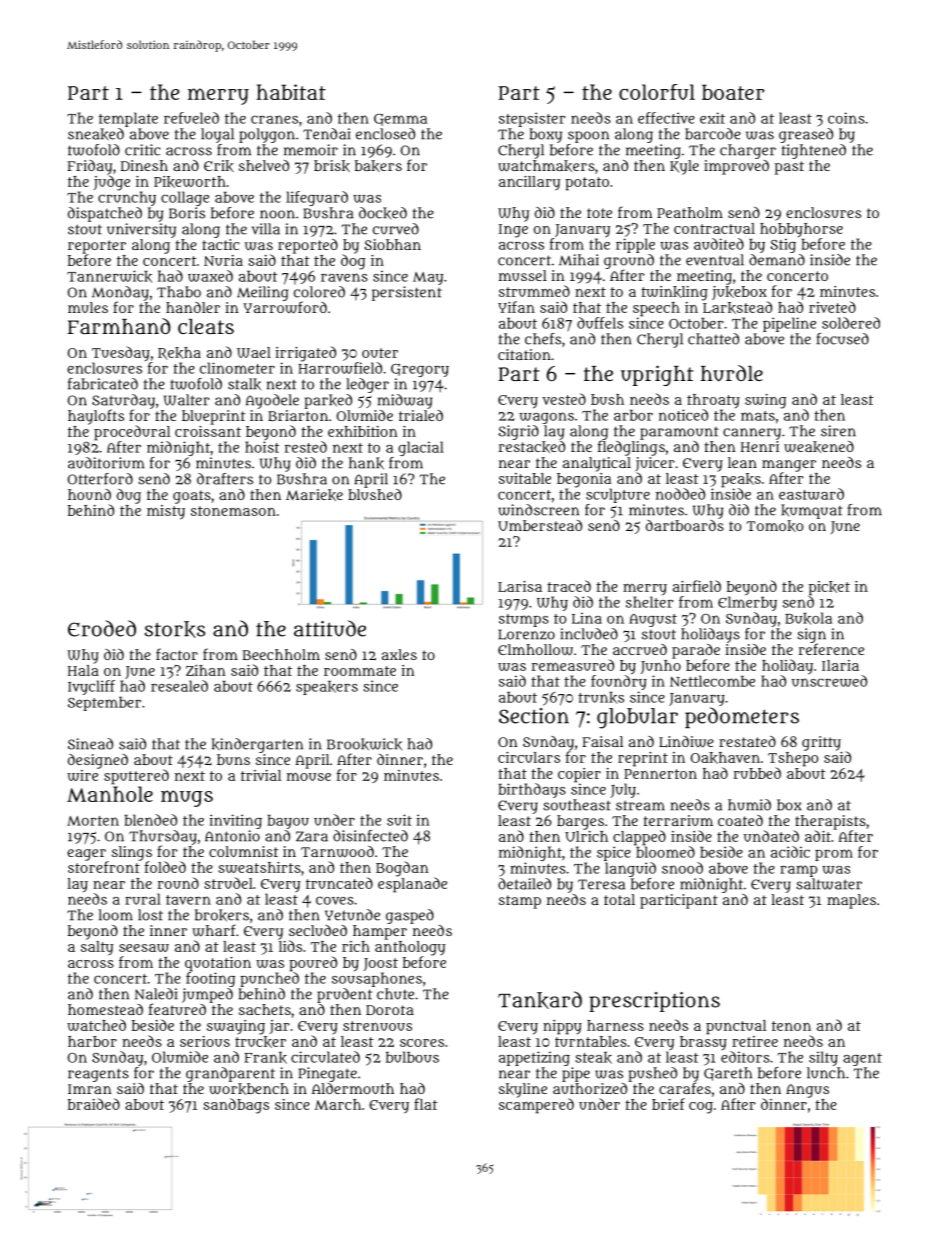  Describe the element at coordinates (223, 260) in the page. I see `Nuria` at that location.
